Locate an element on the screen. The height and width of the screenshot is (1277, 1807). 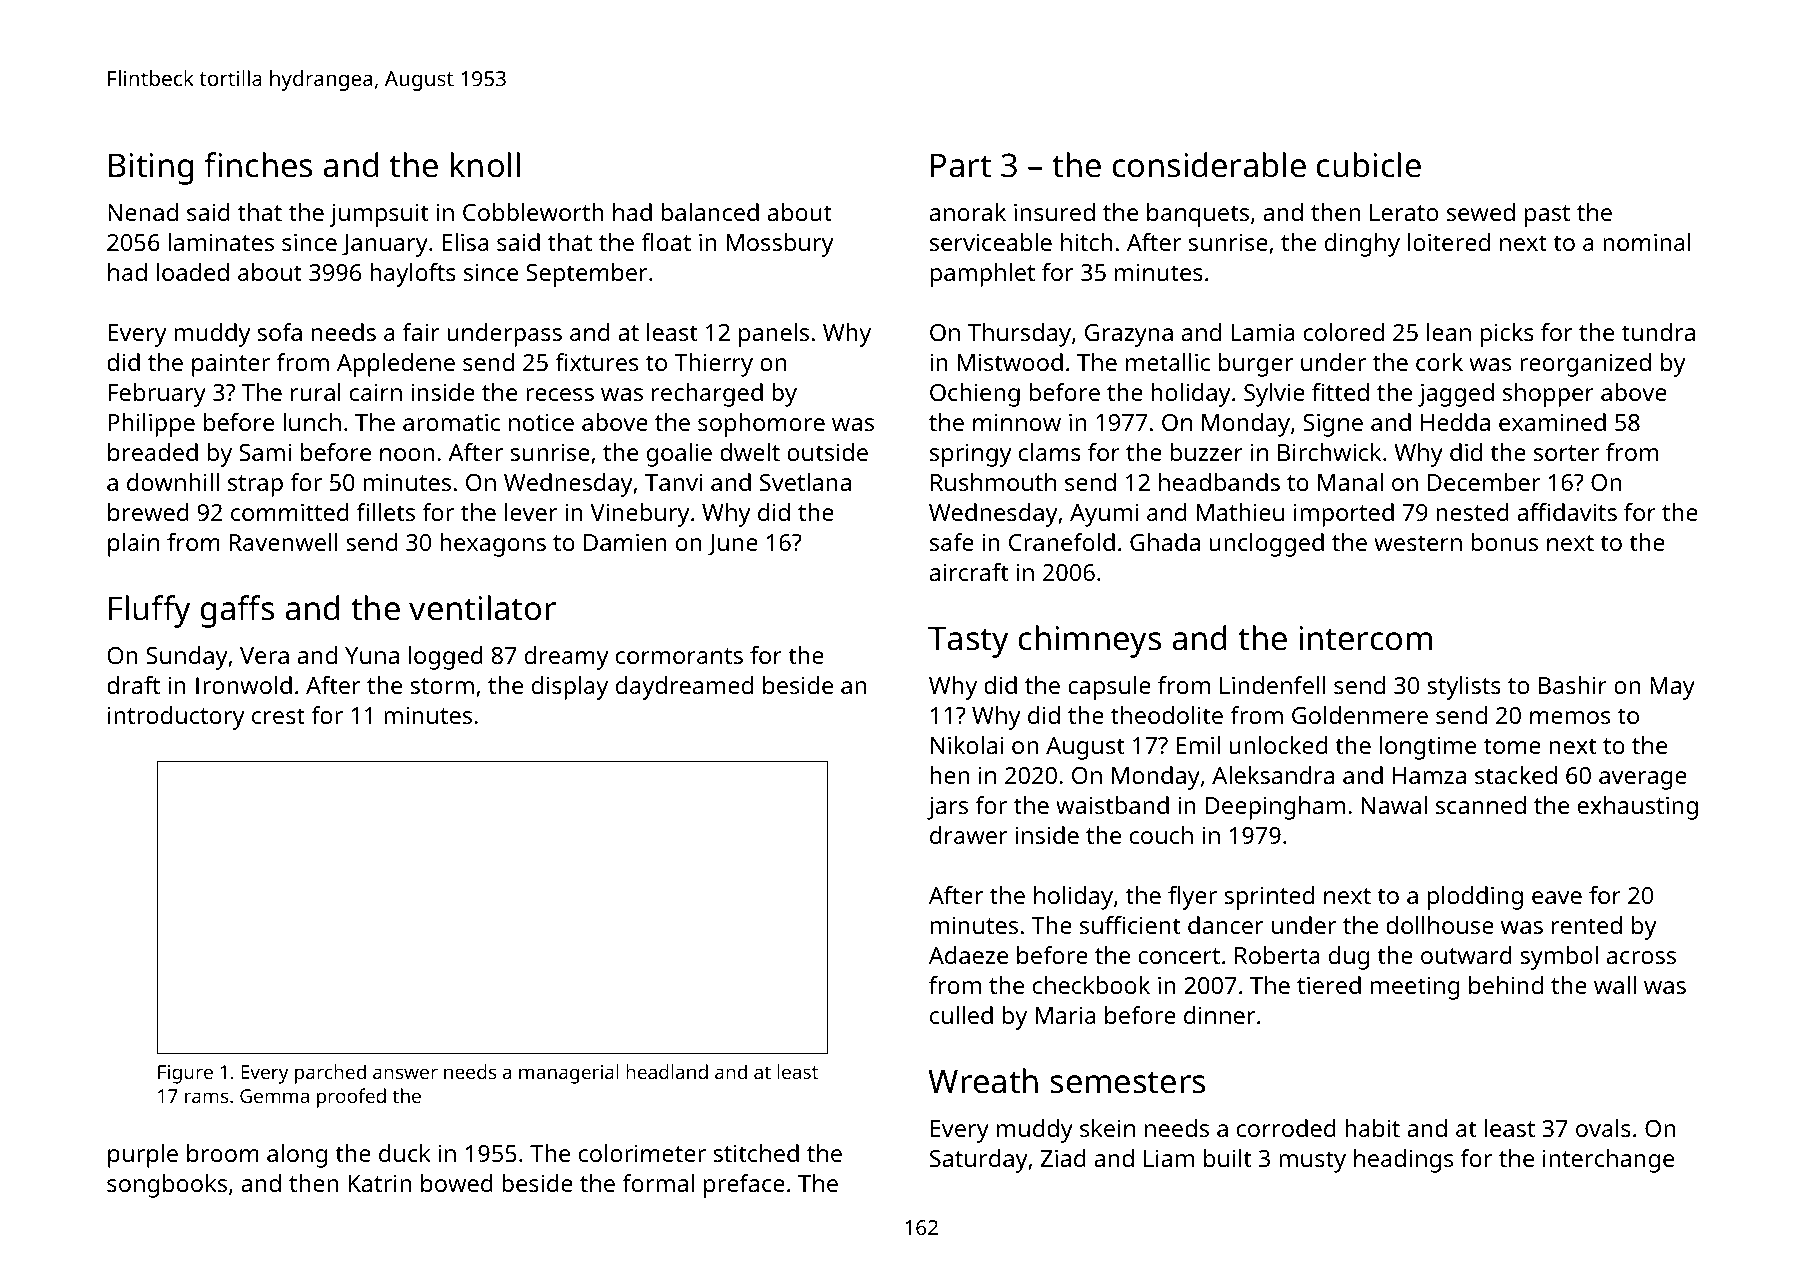
cubicle is located at coordinates (1369, 165).
